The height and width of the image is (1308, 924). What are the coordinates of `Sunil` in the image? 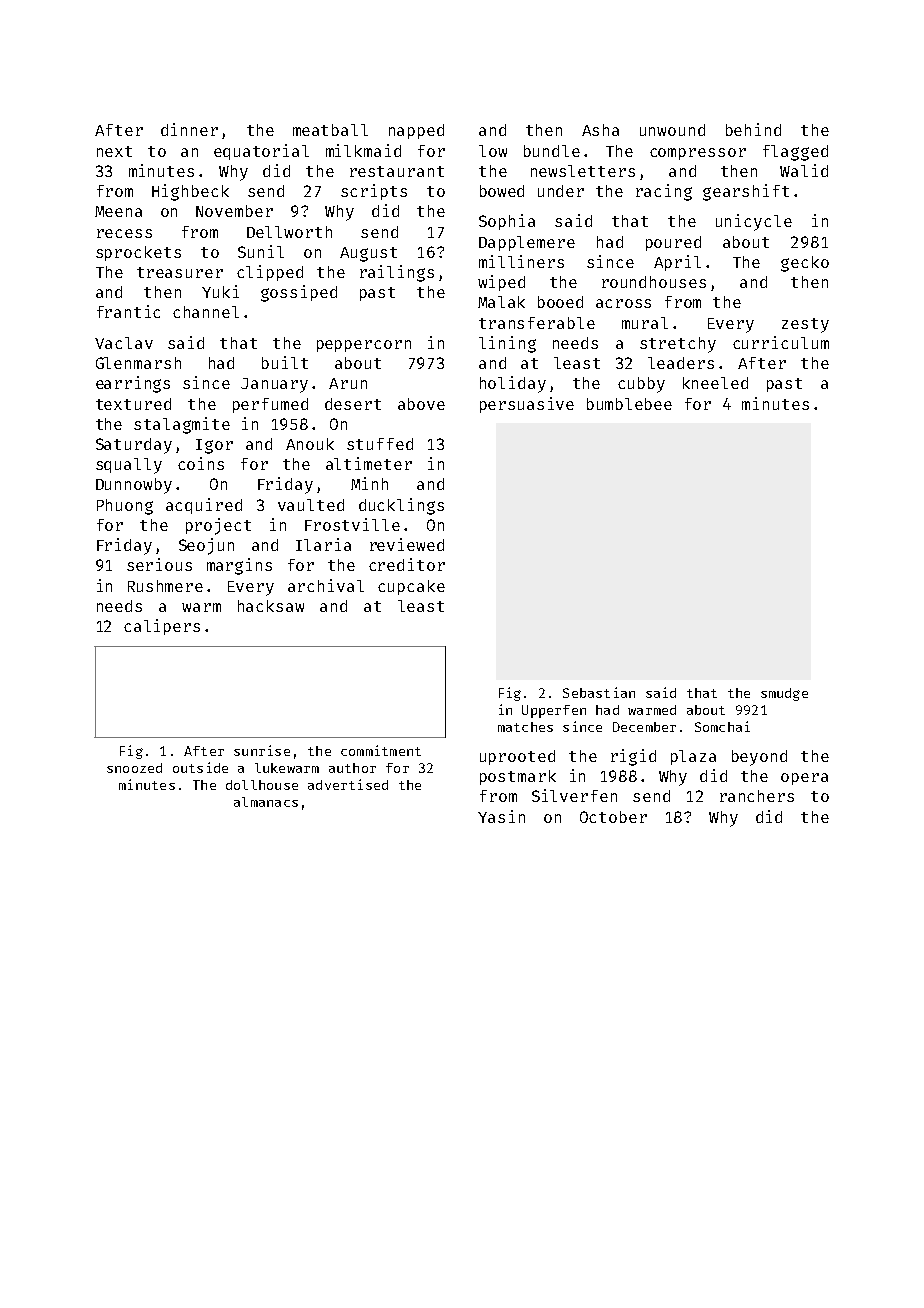 It's located at (261, 251).
